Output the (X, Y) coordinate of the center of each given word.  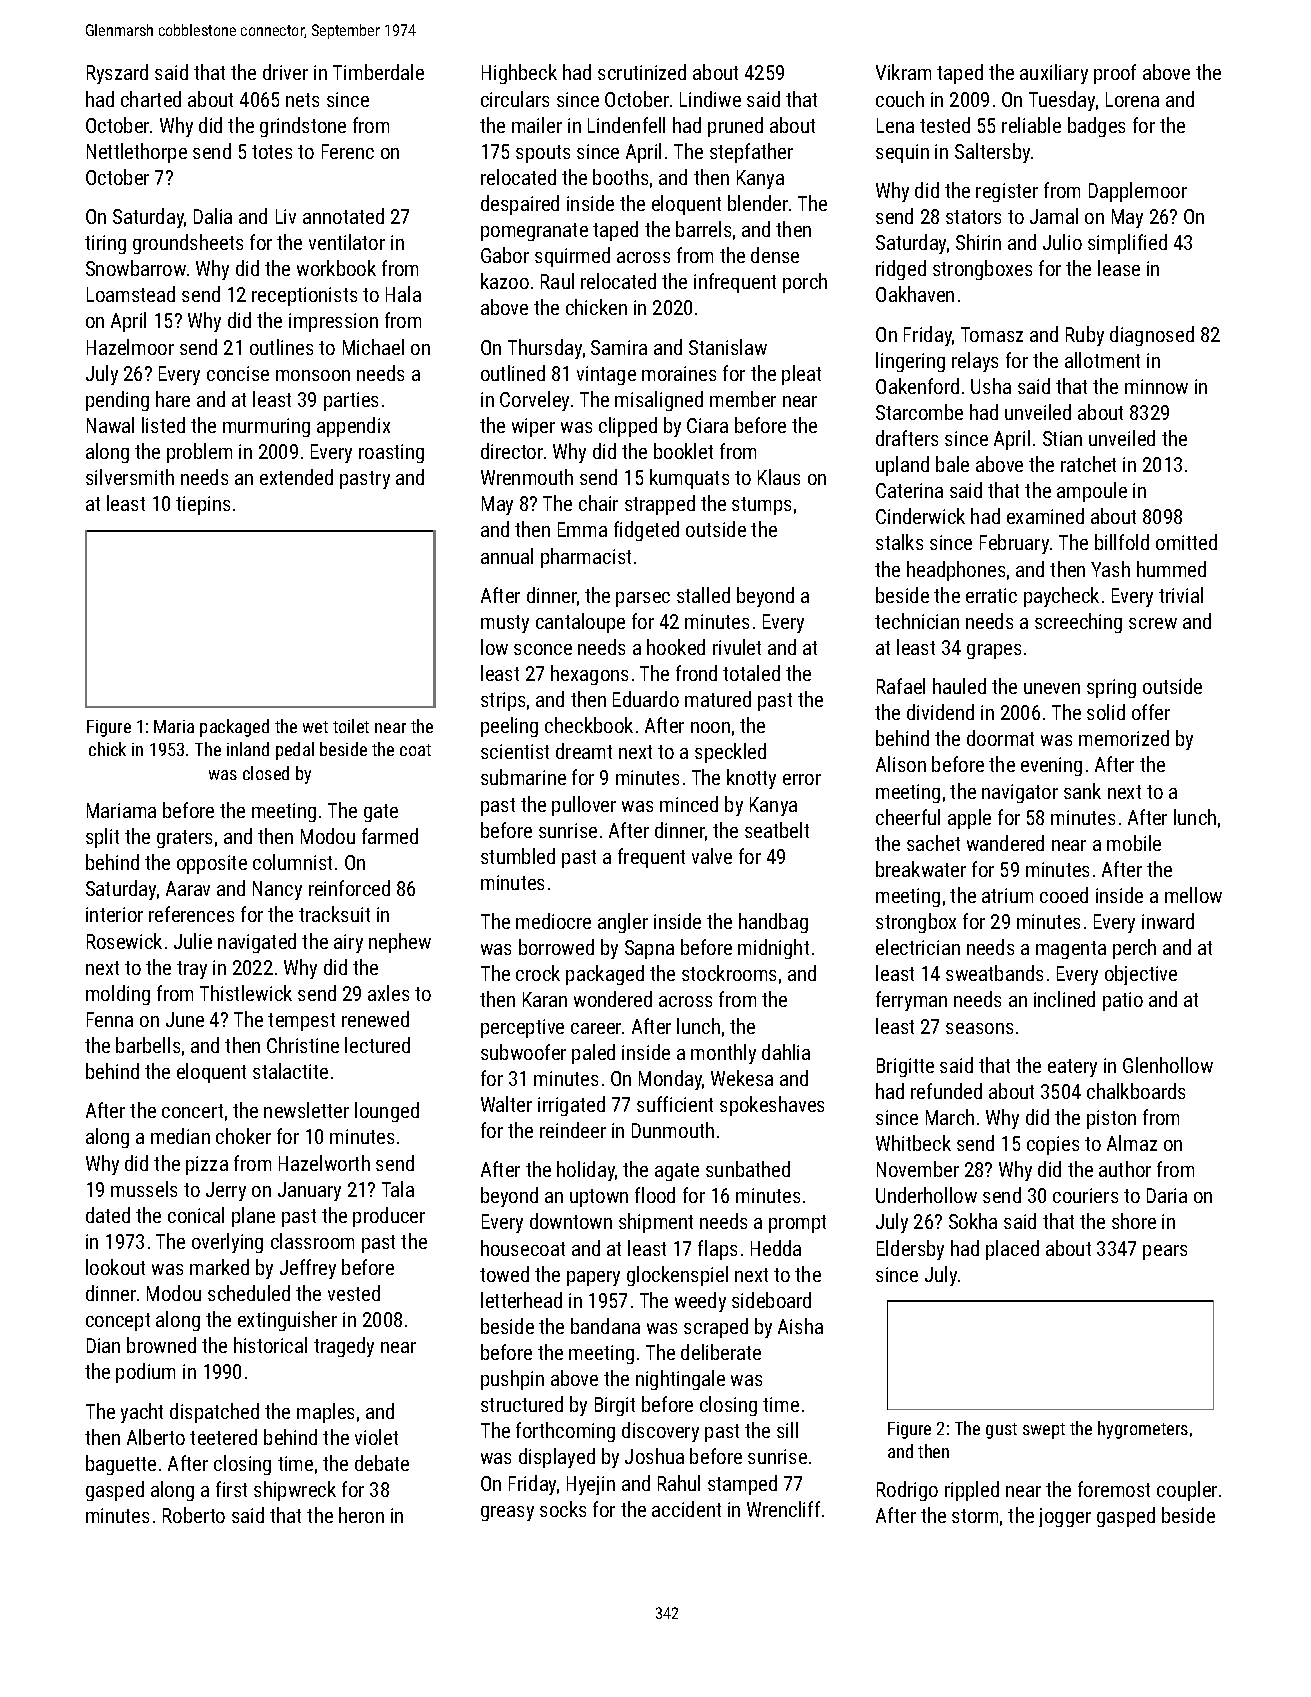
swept (1044, 1431)
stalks (899, 542)
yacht (142, 1413)
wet (315, 727)
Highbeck (519, 74)
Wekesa (742, 1078)
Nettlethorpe (137, 153)
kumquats (689, 479)
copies (1053, 1145)
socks (563, 1509)
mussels (144, 1189)
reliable (1031, 125)
